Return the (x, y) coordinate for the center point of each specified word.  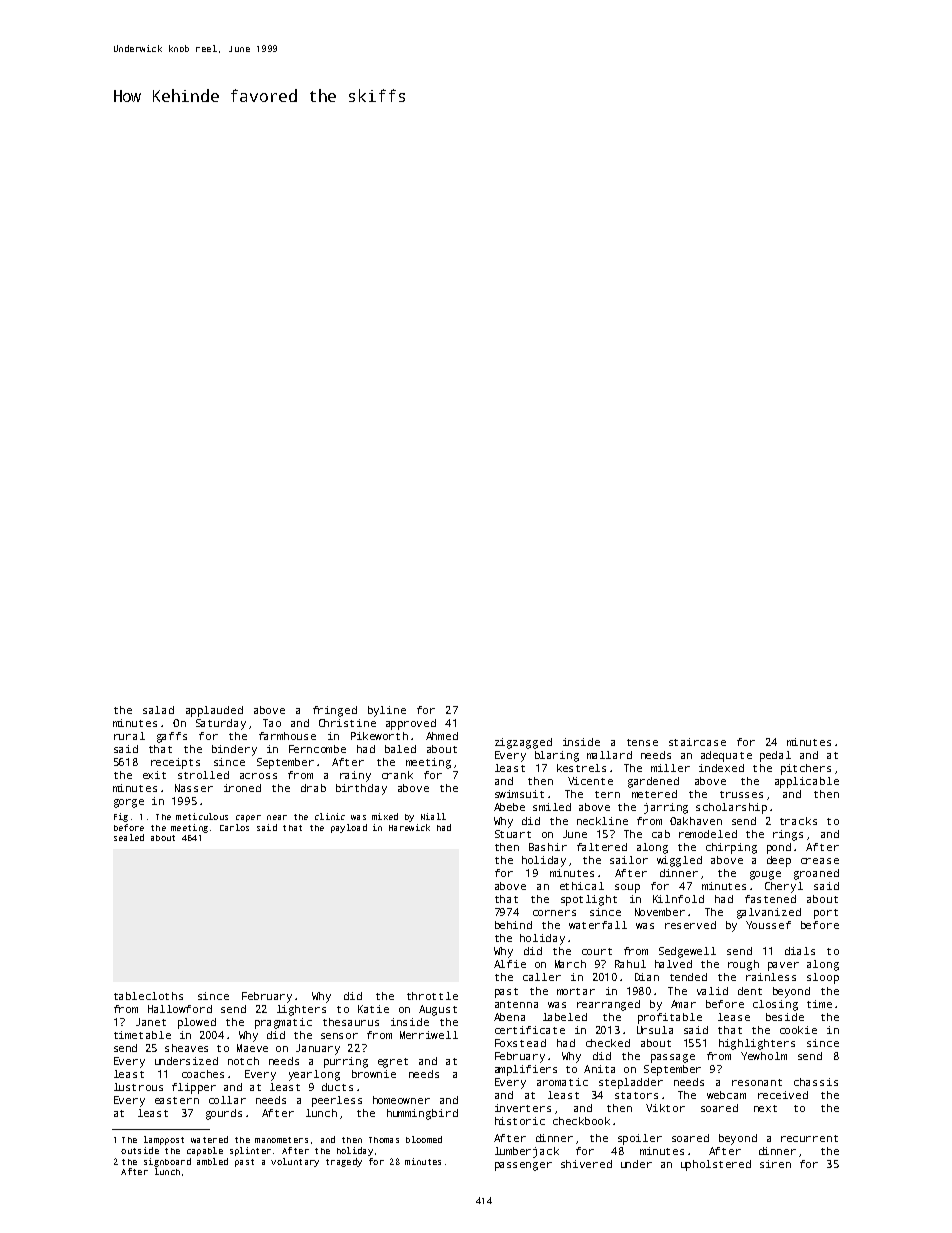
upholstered (716, 1165)
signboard (167, 1162)
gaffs (172, 737)
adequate (726, 756)
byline (387, 711)
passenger (523, 1166)
